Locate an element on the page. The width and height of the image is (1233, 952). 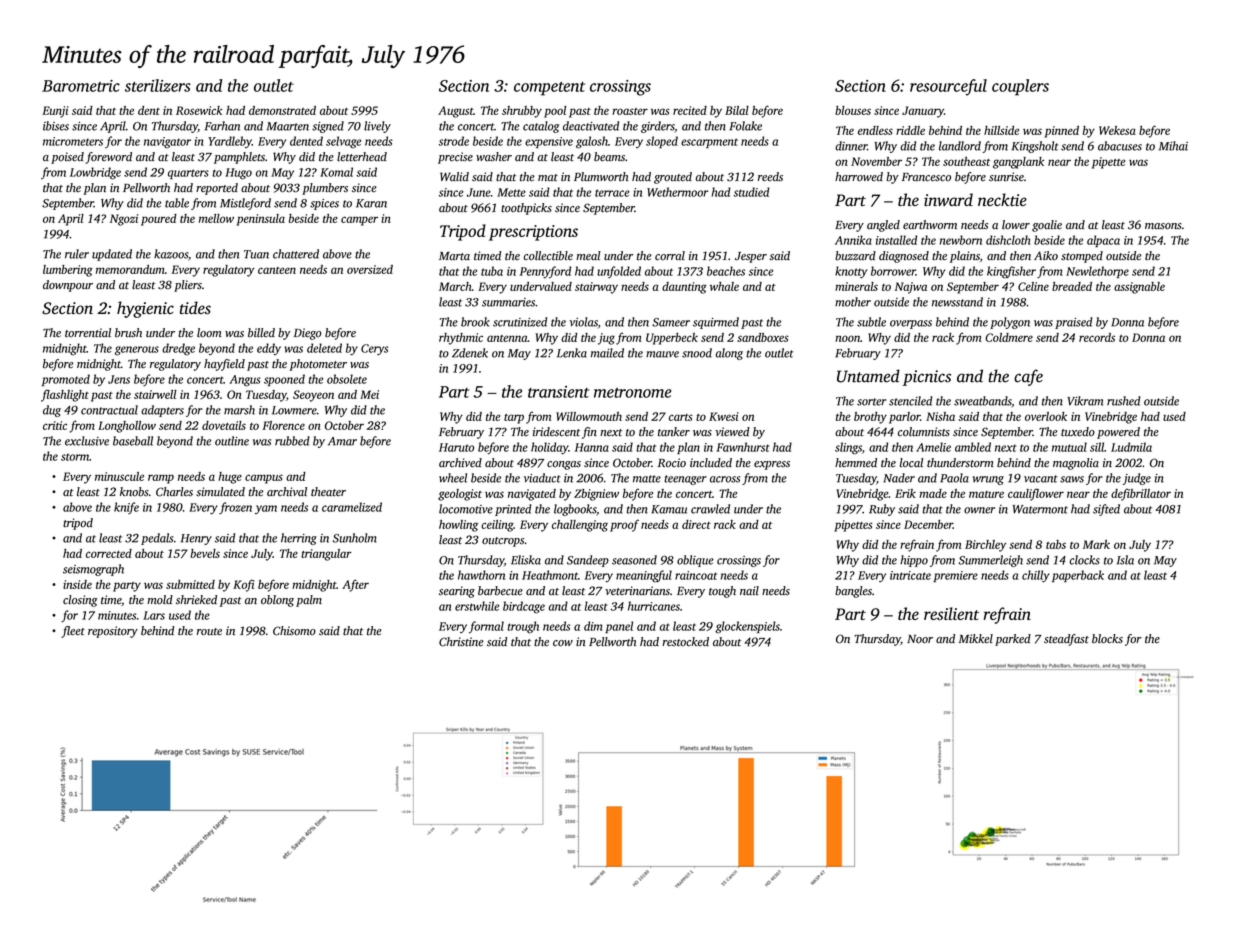
Eunji is located at coordinates (55, 112).
